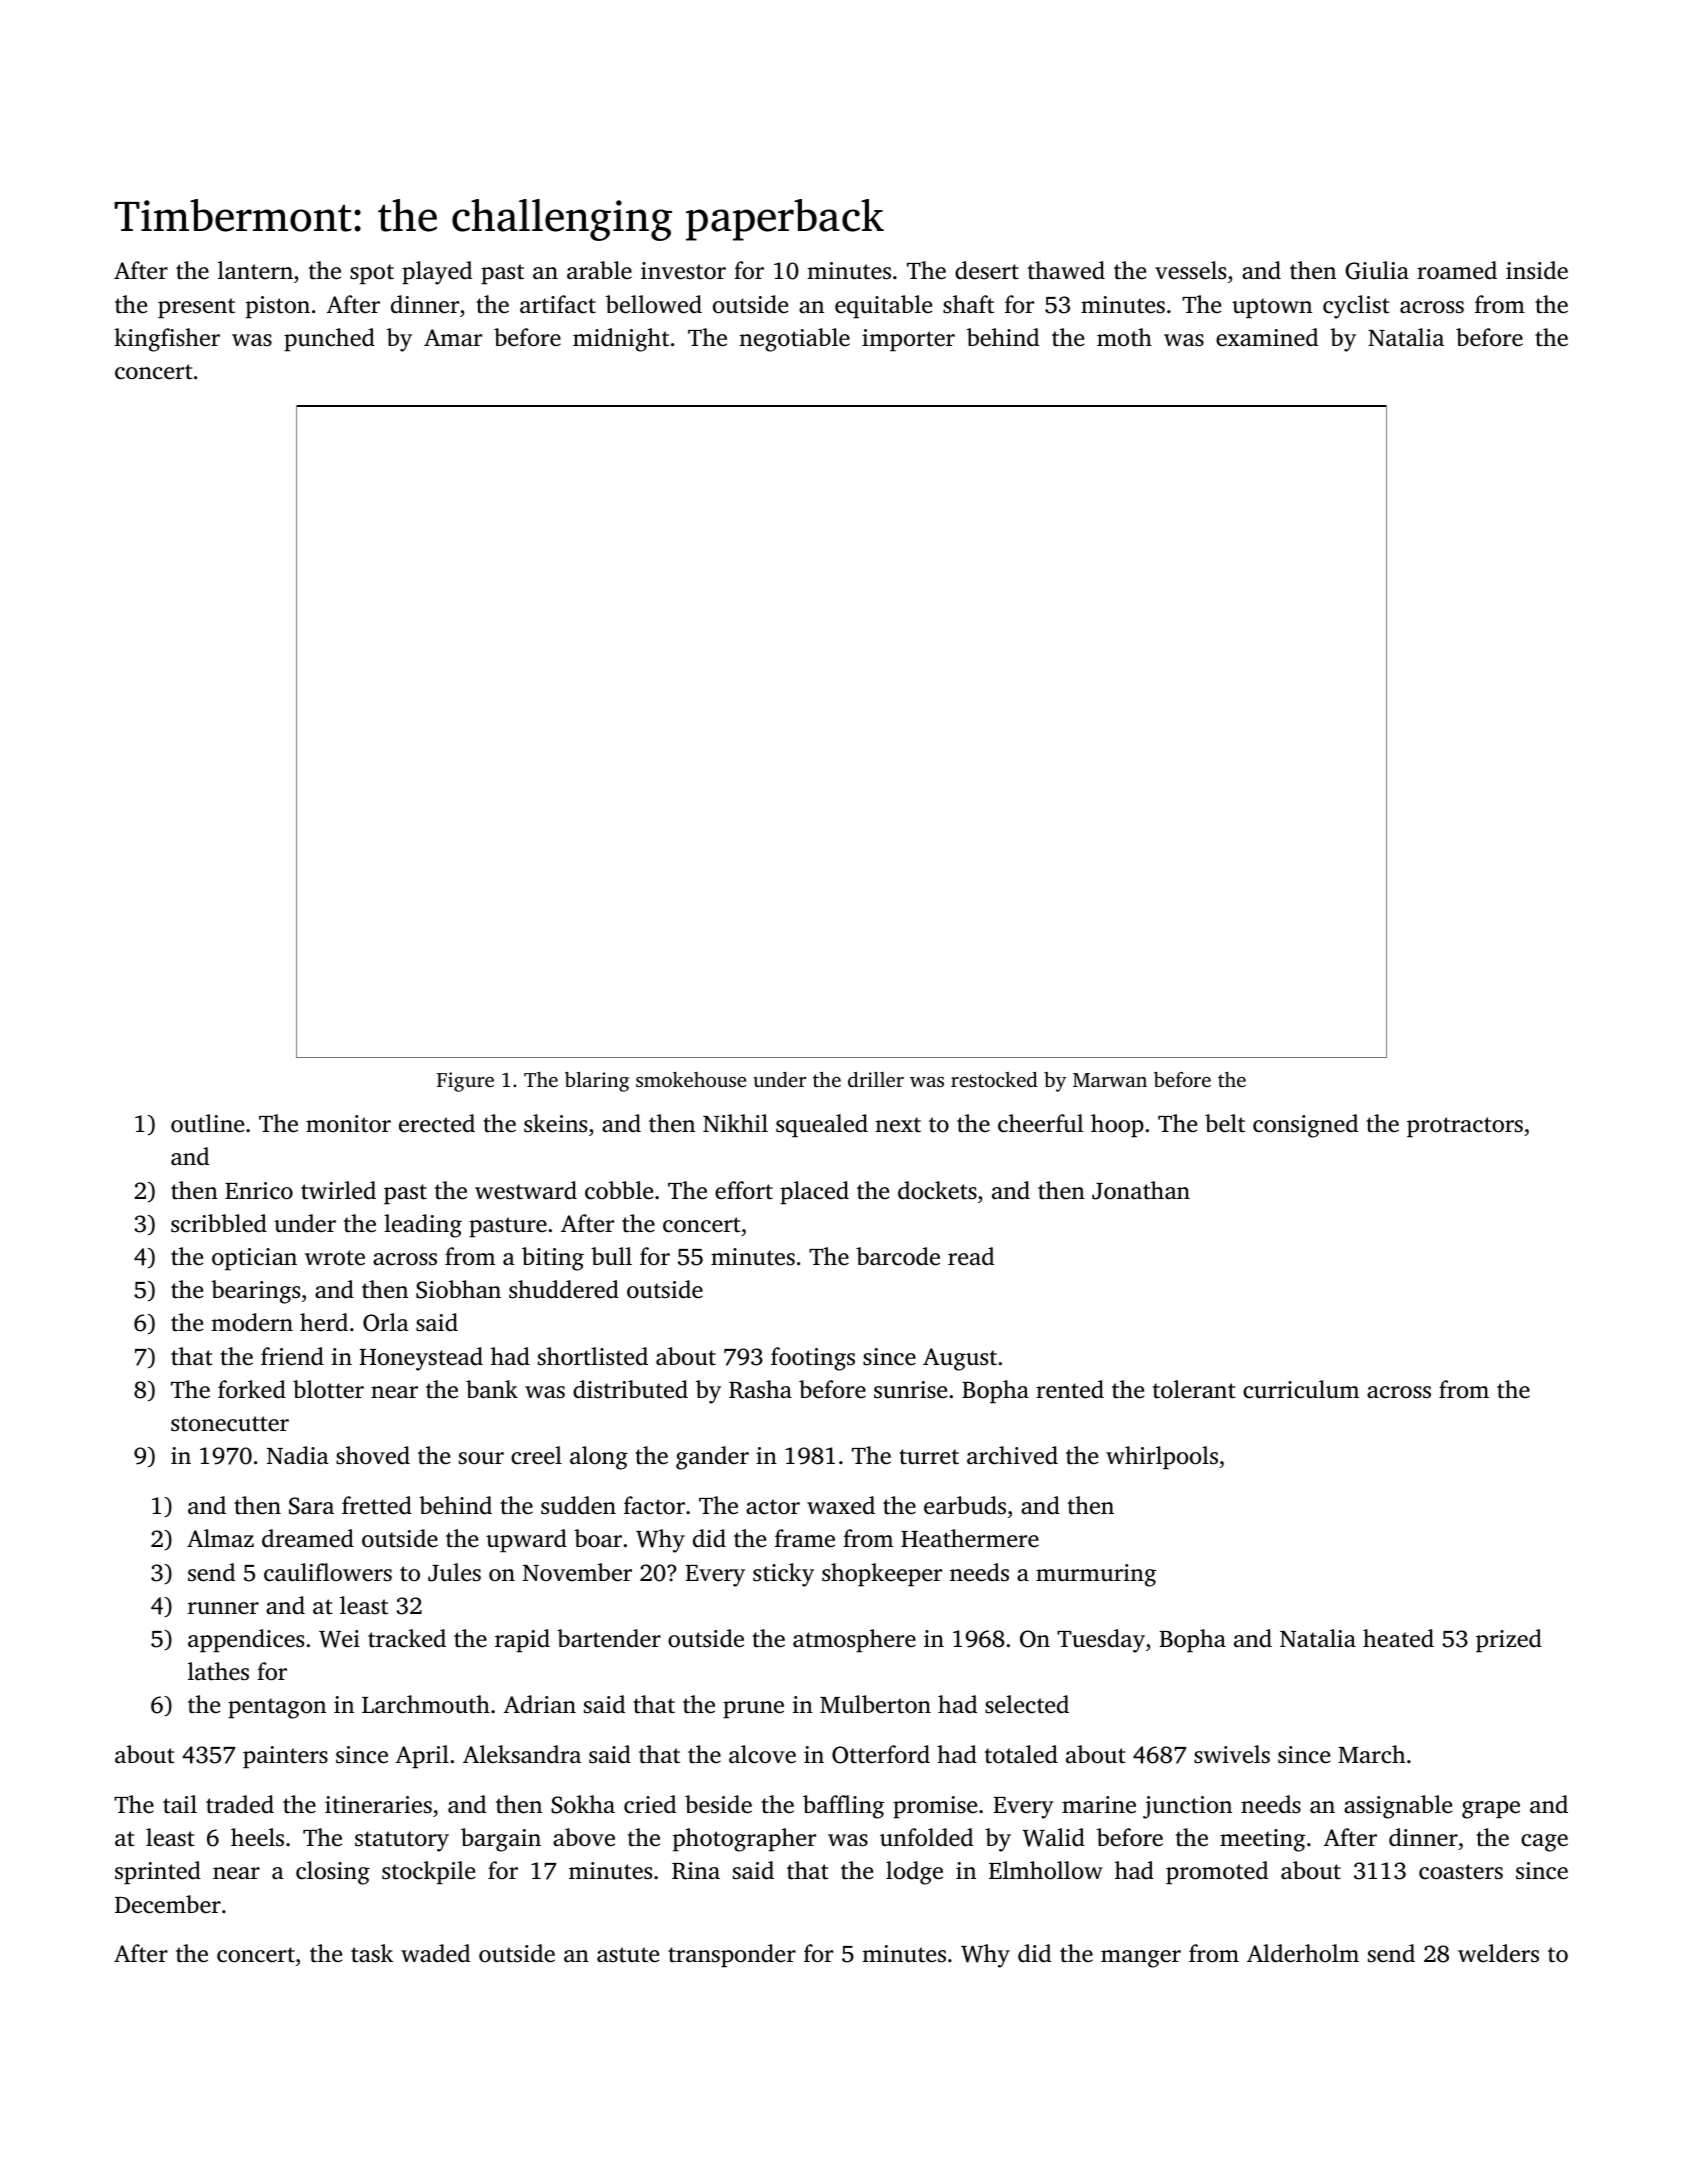 The image size is (1683, 2178). I want to click on Marwan, so click(1110, 1080).
